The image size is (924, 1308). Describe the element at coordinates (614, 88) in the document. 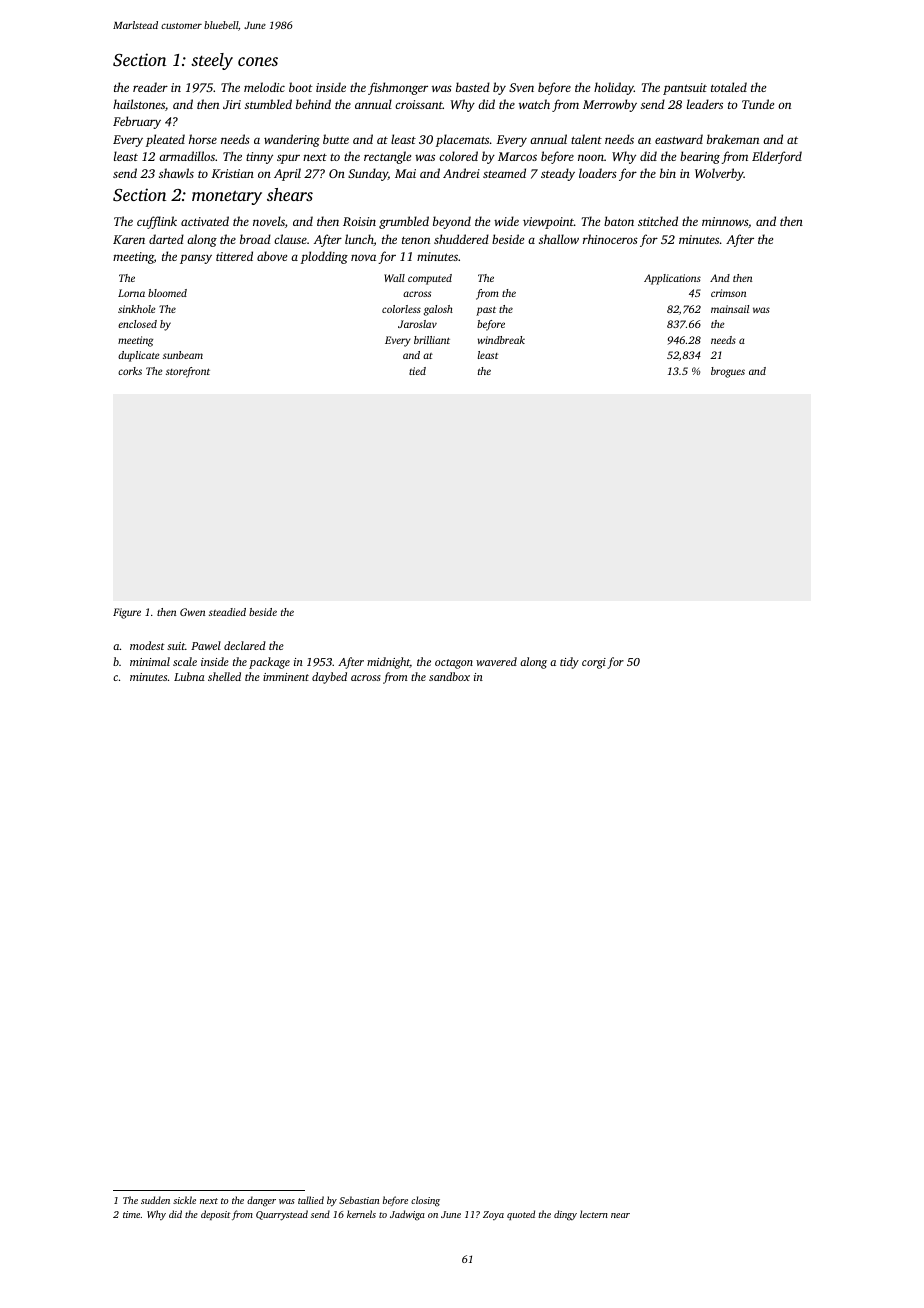

I see `holiday` at that location.
